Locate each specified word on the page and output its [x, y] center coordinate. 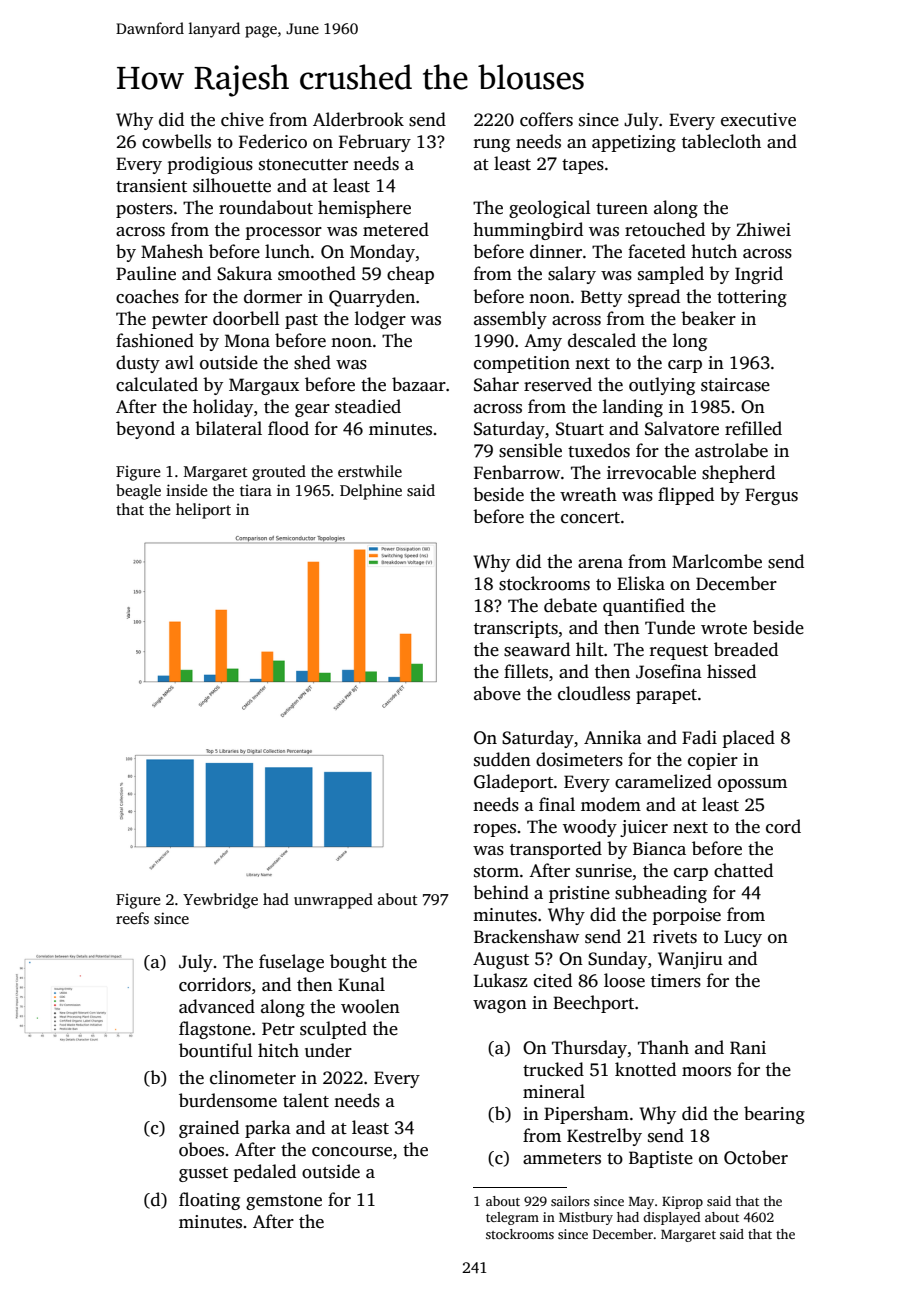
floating [209, 1201]
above [497, 693]
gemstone [284, 1202]
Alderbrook [358, 119]
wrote [724, 629]
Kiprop [682, 1202]
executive [758, 120]
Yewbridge [220, 901]
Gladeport [513, 783]
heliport [203, 511]
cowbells [176, 141]
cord [783, 826]
